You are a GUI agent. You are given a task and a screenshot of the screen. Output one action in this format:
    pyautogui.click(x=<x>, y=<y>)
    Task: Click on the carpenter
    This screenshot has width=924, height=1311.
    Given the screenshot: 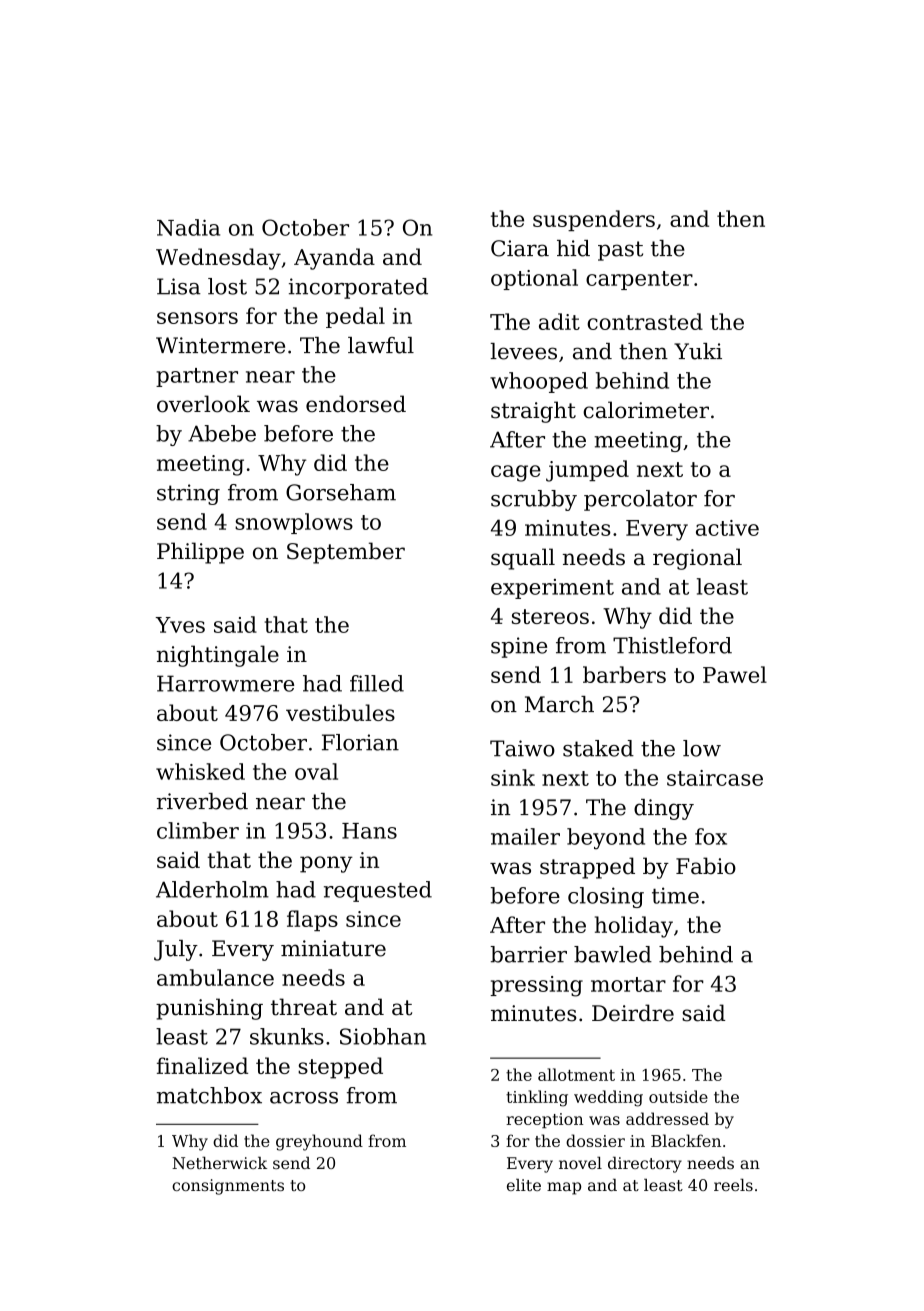 What is the action you would take?
    pyautogui.click(x=639, y=280)
